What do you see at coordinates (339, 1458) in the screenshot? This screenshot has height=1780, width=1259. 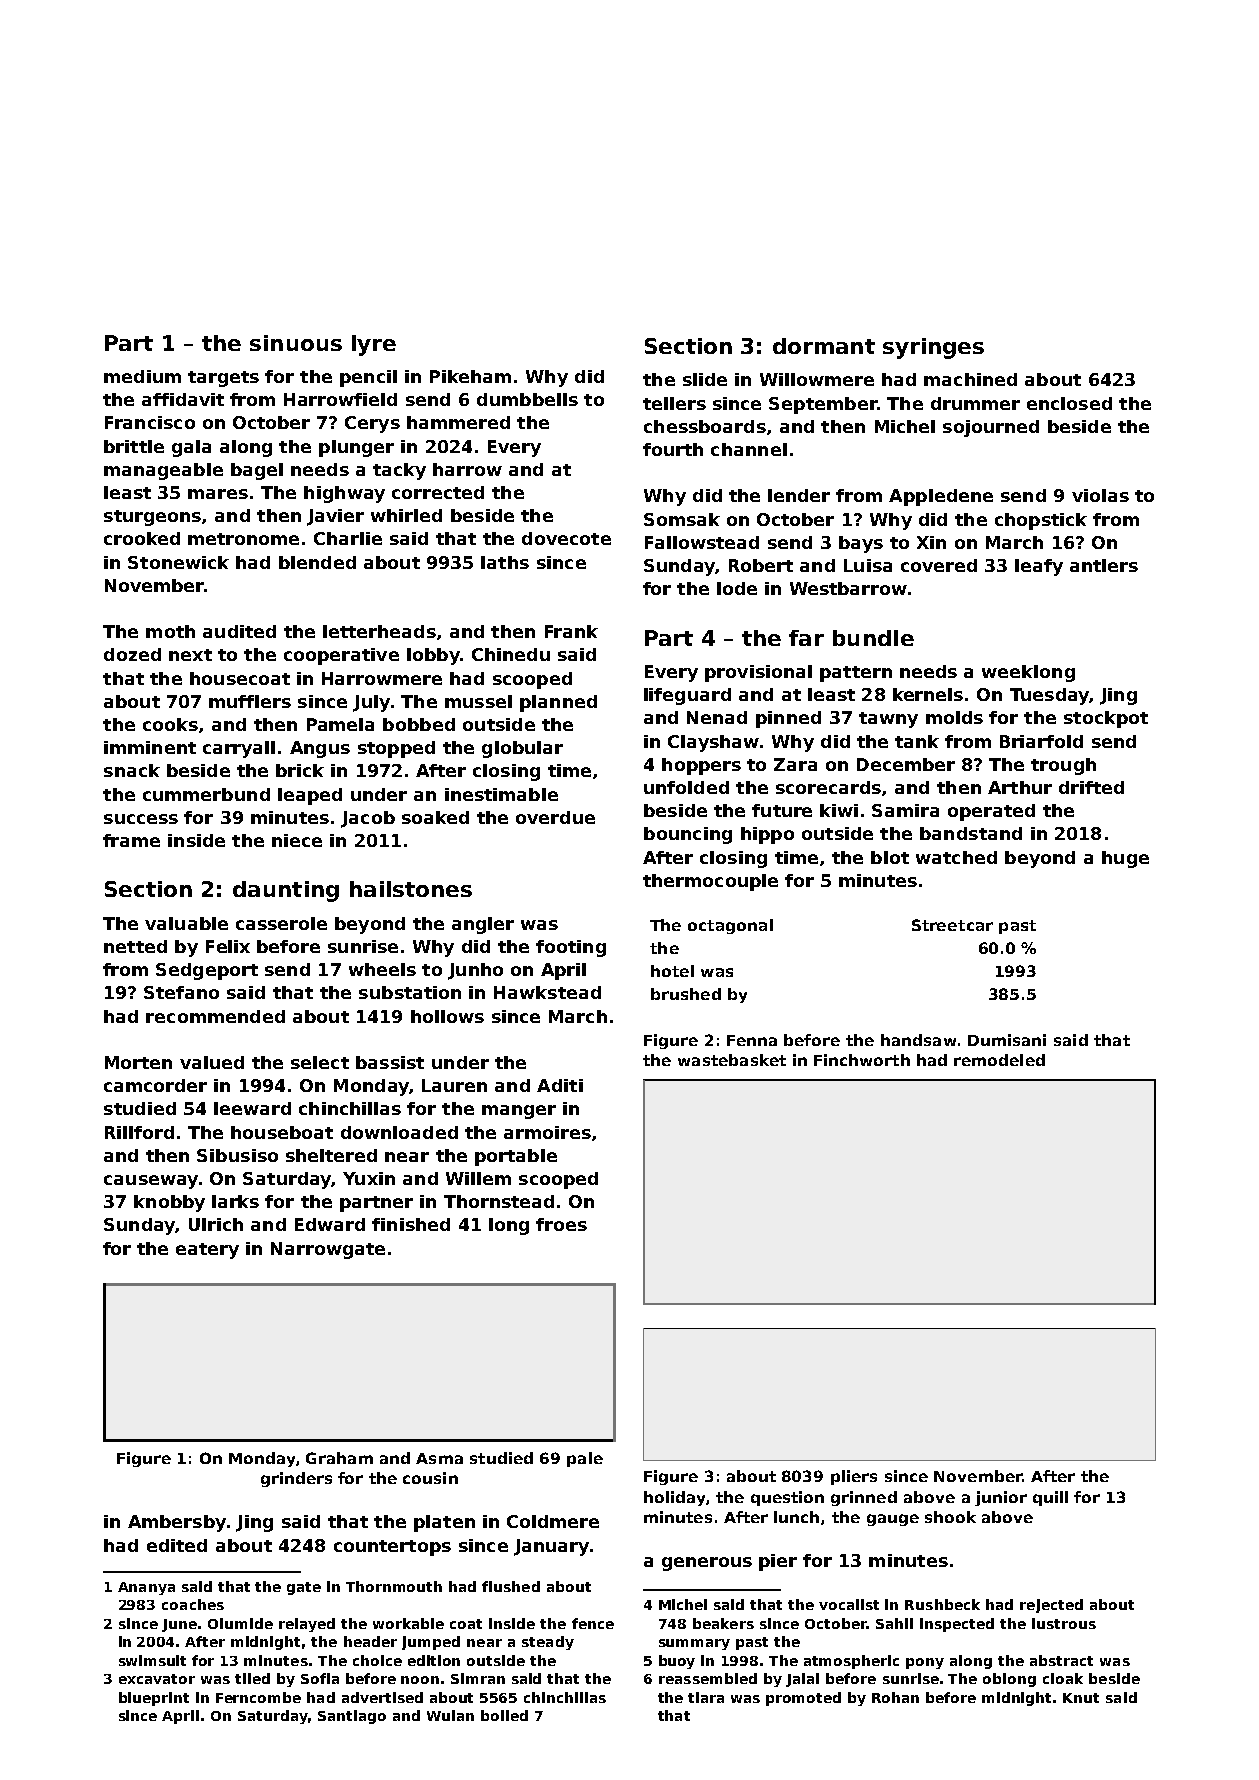 I see `Graham` at bounding box center [339, 1458].
